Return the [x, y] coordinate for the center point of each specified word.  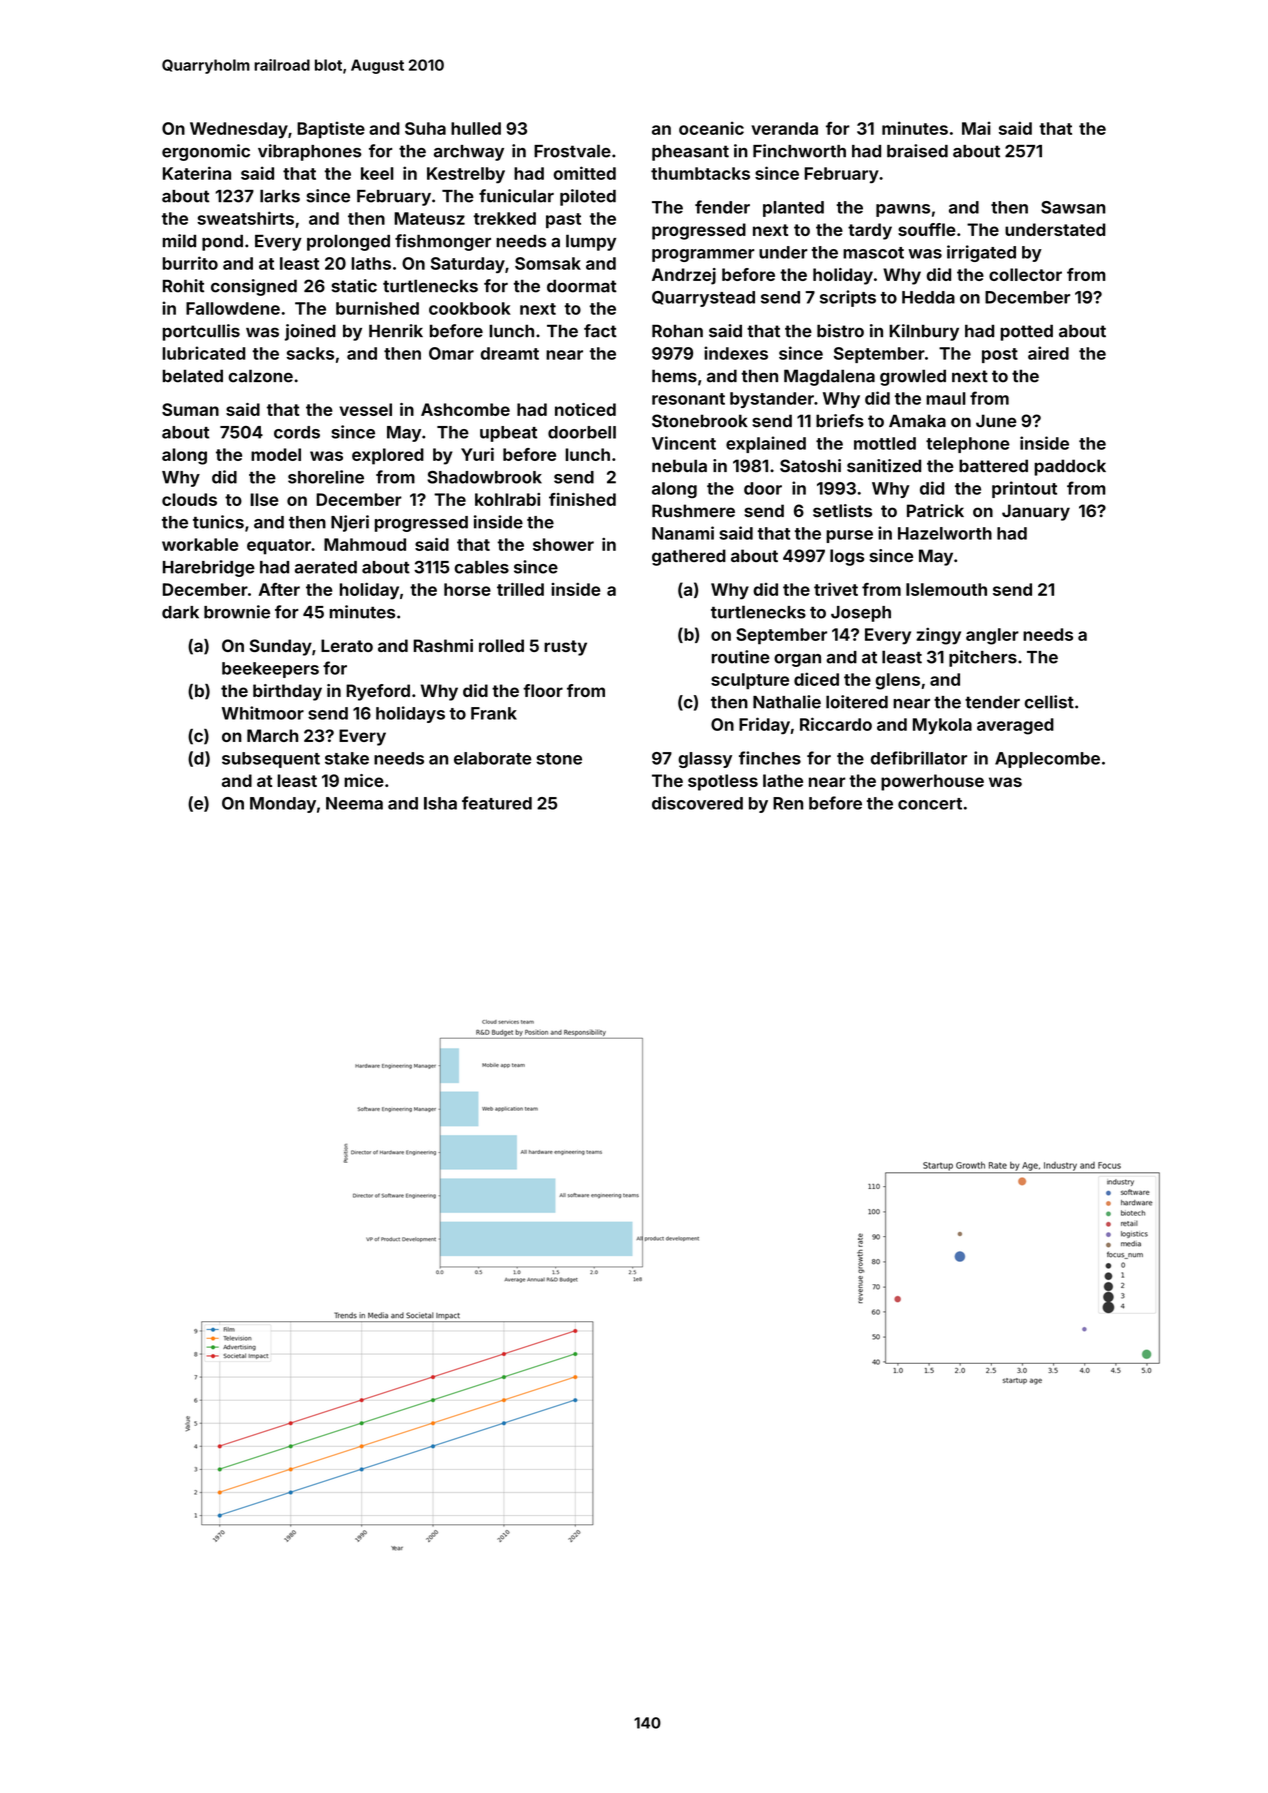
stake [347, 758]
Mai [976, 128]
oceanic [711, 128]
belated [193, 376]
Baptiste [331, 130]
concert [930, 804]
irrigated [981, 253]
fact [600, 331]
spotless [723, 782]
